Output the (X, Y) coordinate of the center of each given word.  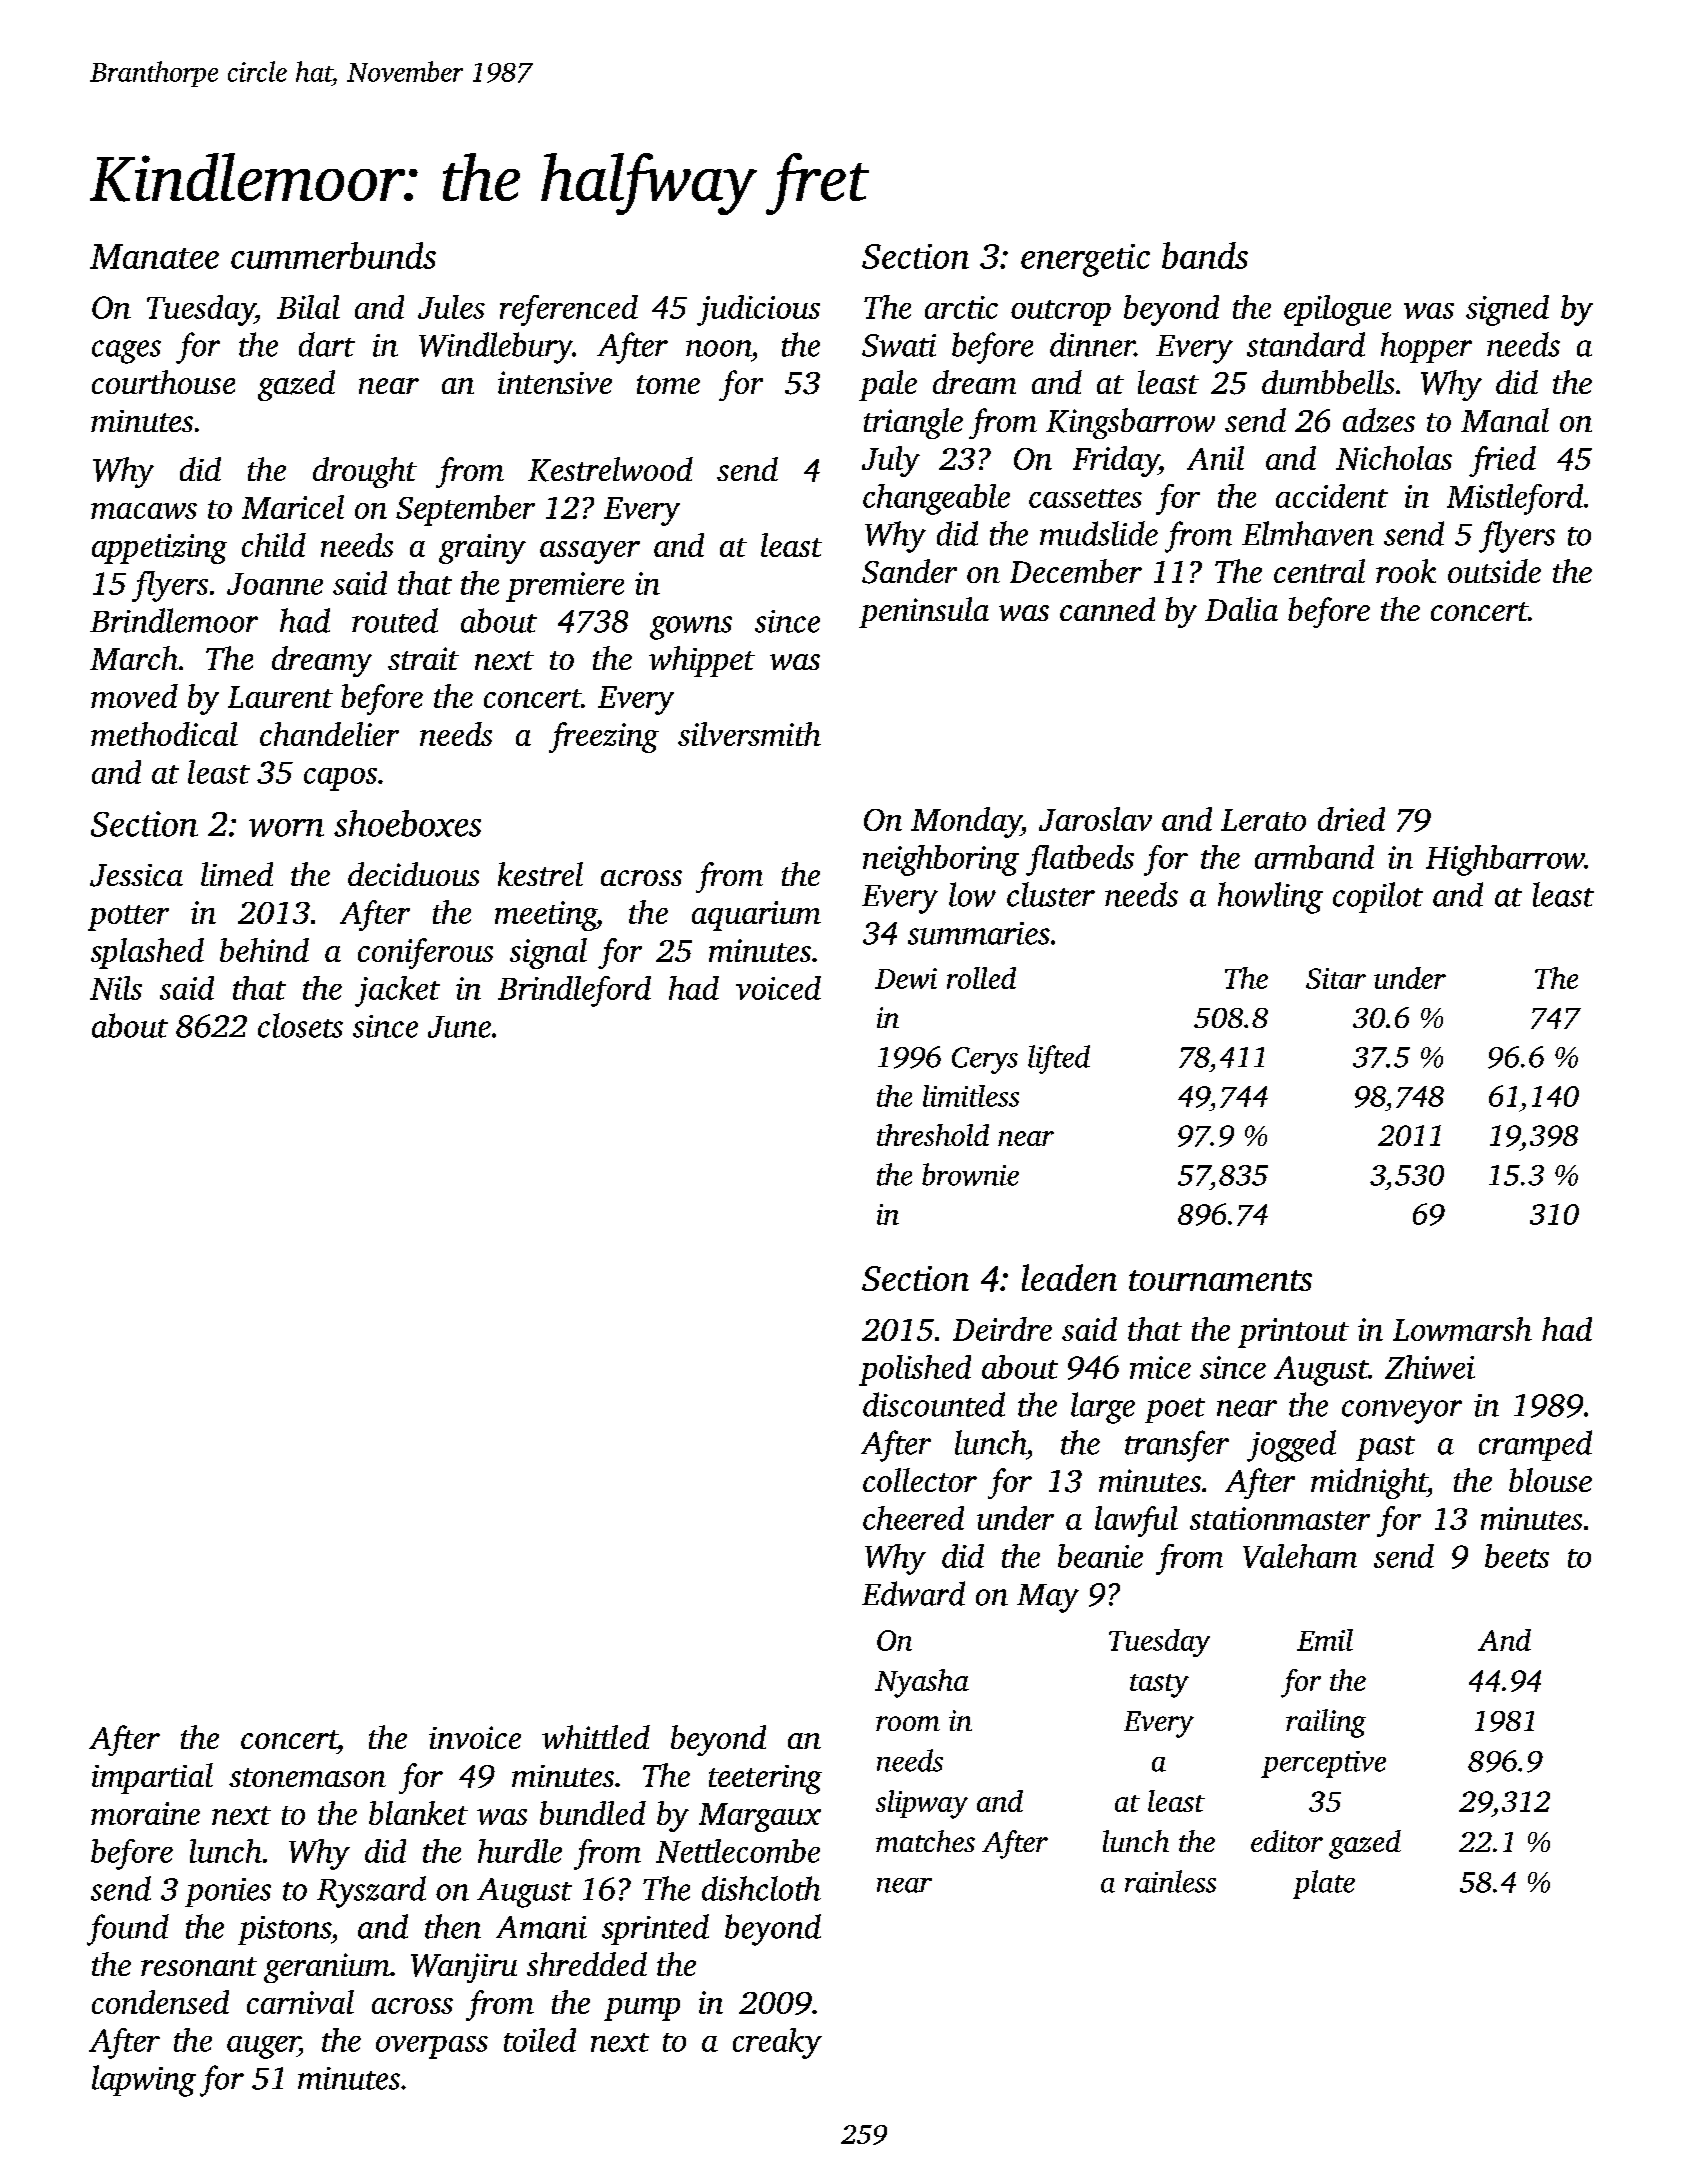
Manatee (154, 256)
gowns (691, 628)
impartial (152, 1778)
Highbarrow (1505, 860)
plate (1324, 1884)
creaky (777, 2043)
